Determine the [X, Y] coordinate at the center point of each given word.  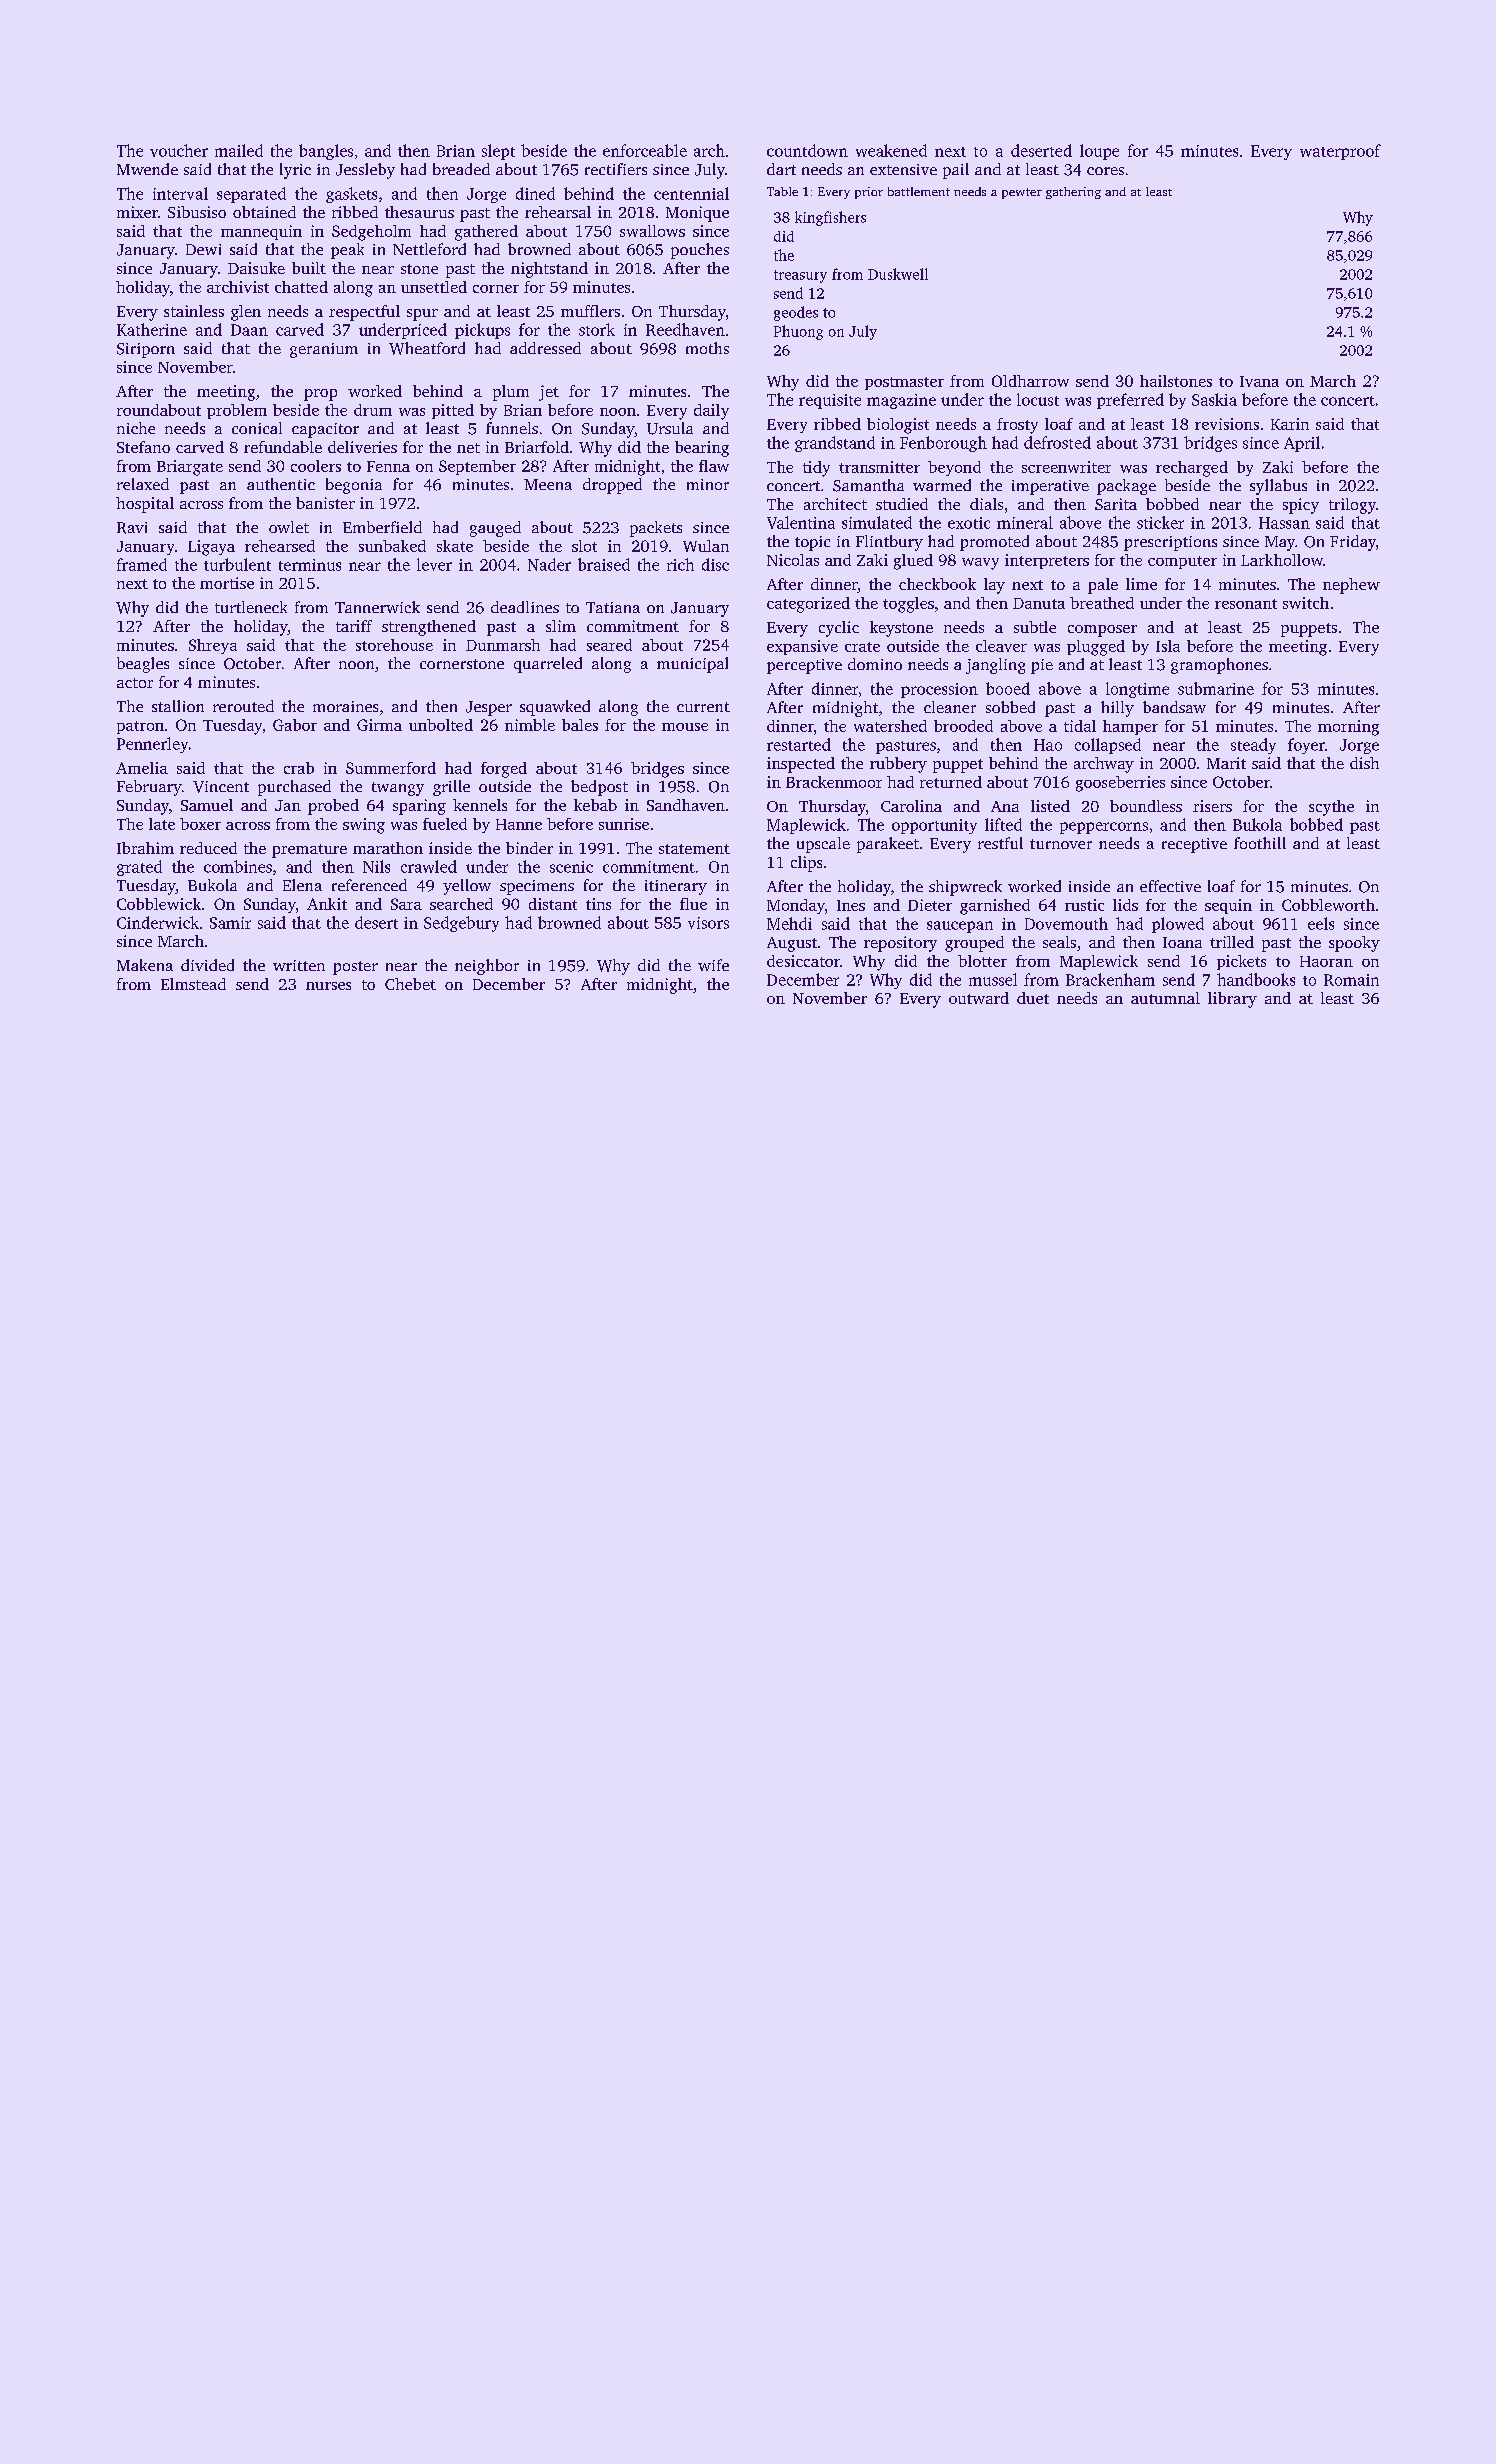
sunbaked [392, 546]
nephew [1351, 586]
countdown [807, 150]
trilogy [1352, 506]
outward [979, 998]
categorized [808, 605]
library [1232, 1000]
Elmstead [193, 984]
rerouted [243, 706]
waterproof [1340, 152]
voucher [179, 150]
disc [715, 564]
